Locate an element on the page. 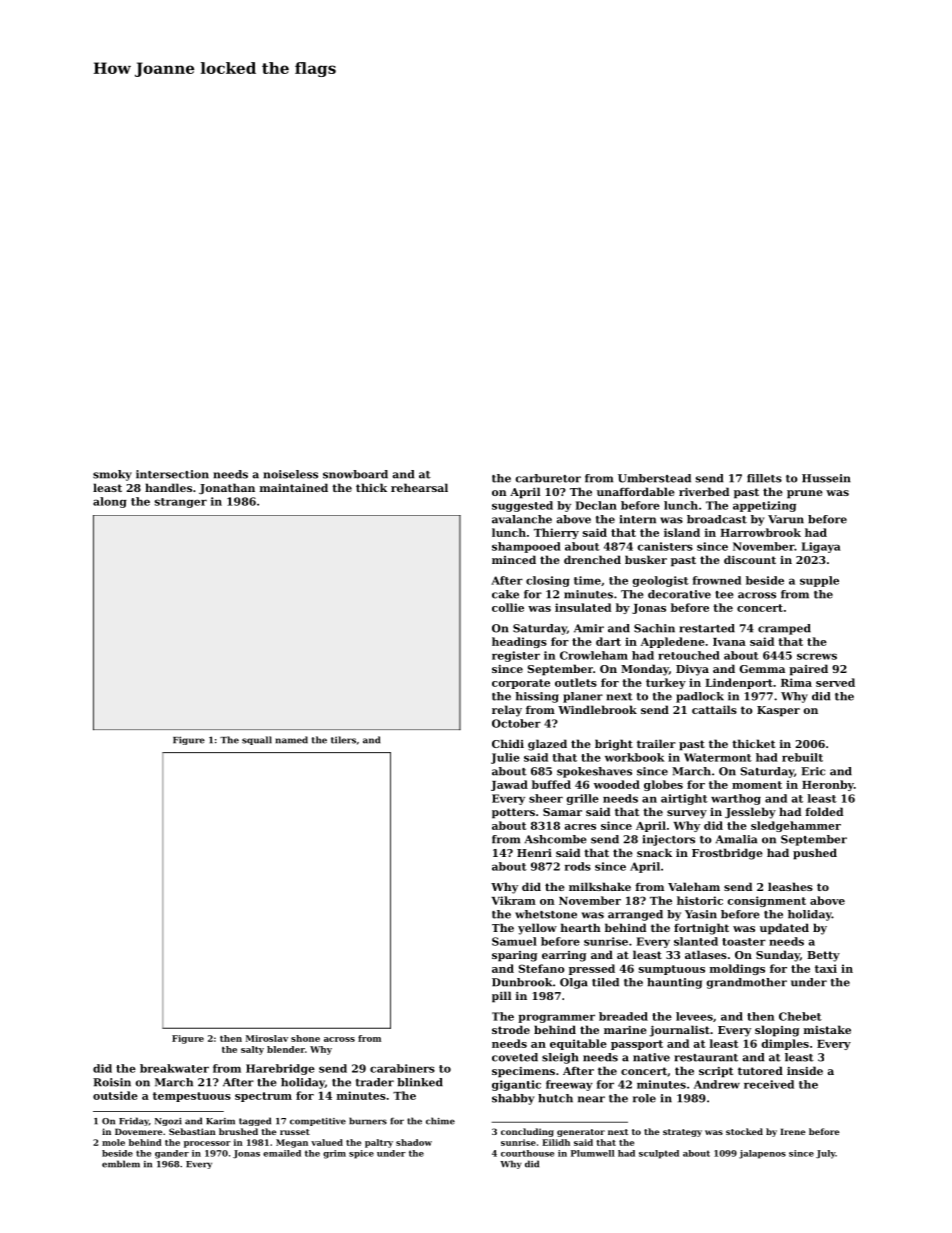  squall is located at coordinates (257, 740).
